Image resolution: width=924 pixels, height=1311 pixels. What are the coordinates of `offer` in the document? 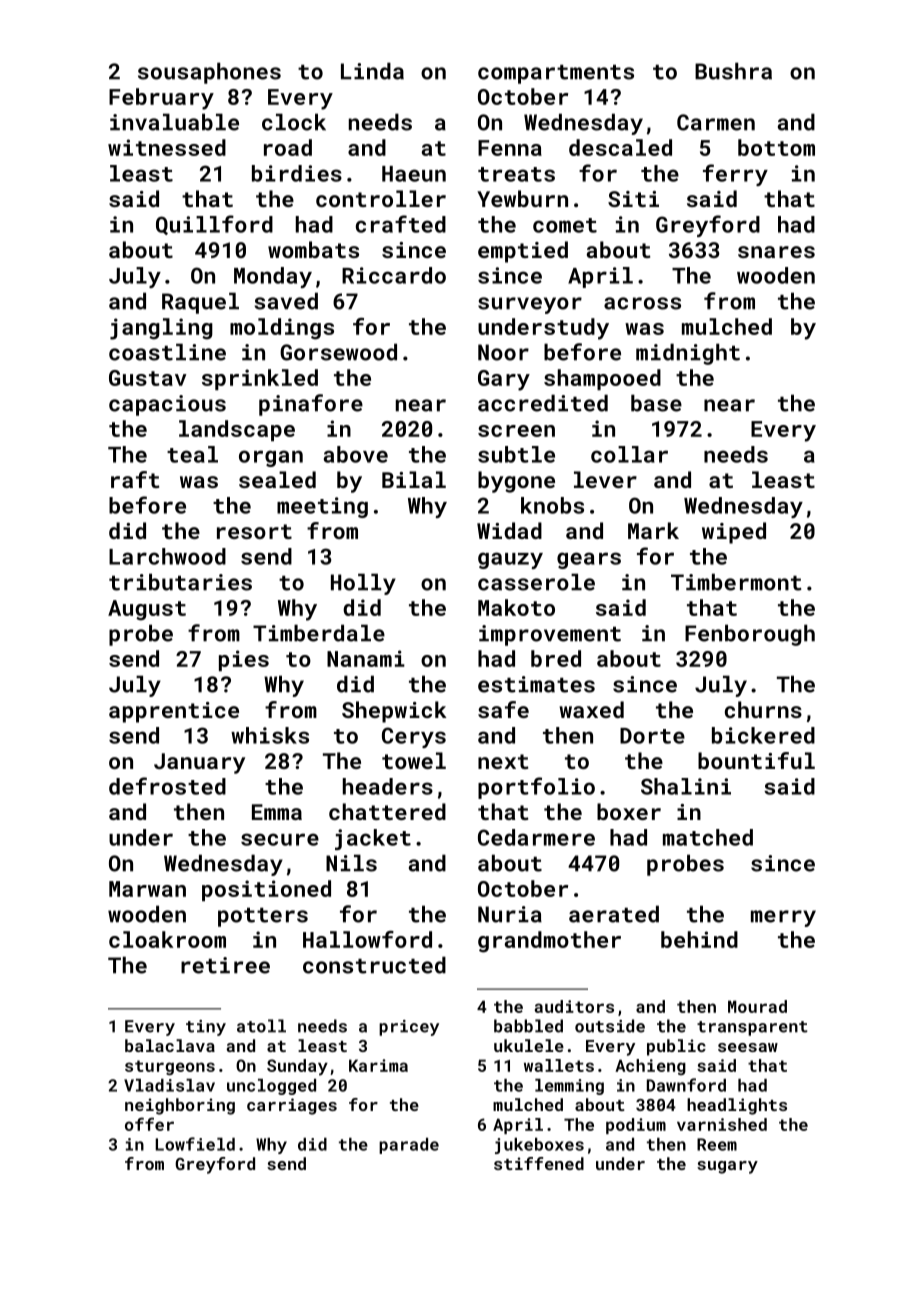 It's located at (149, 1124).
